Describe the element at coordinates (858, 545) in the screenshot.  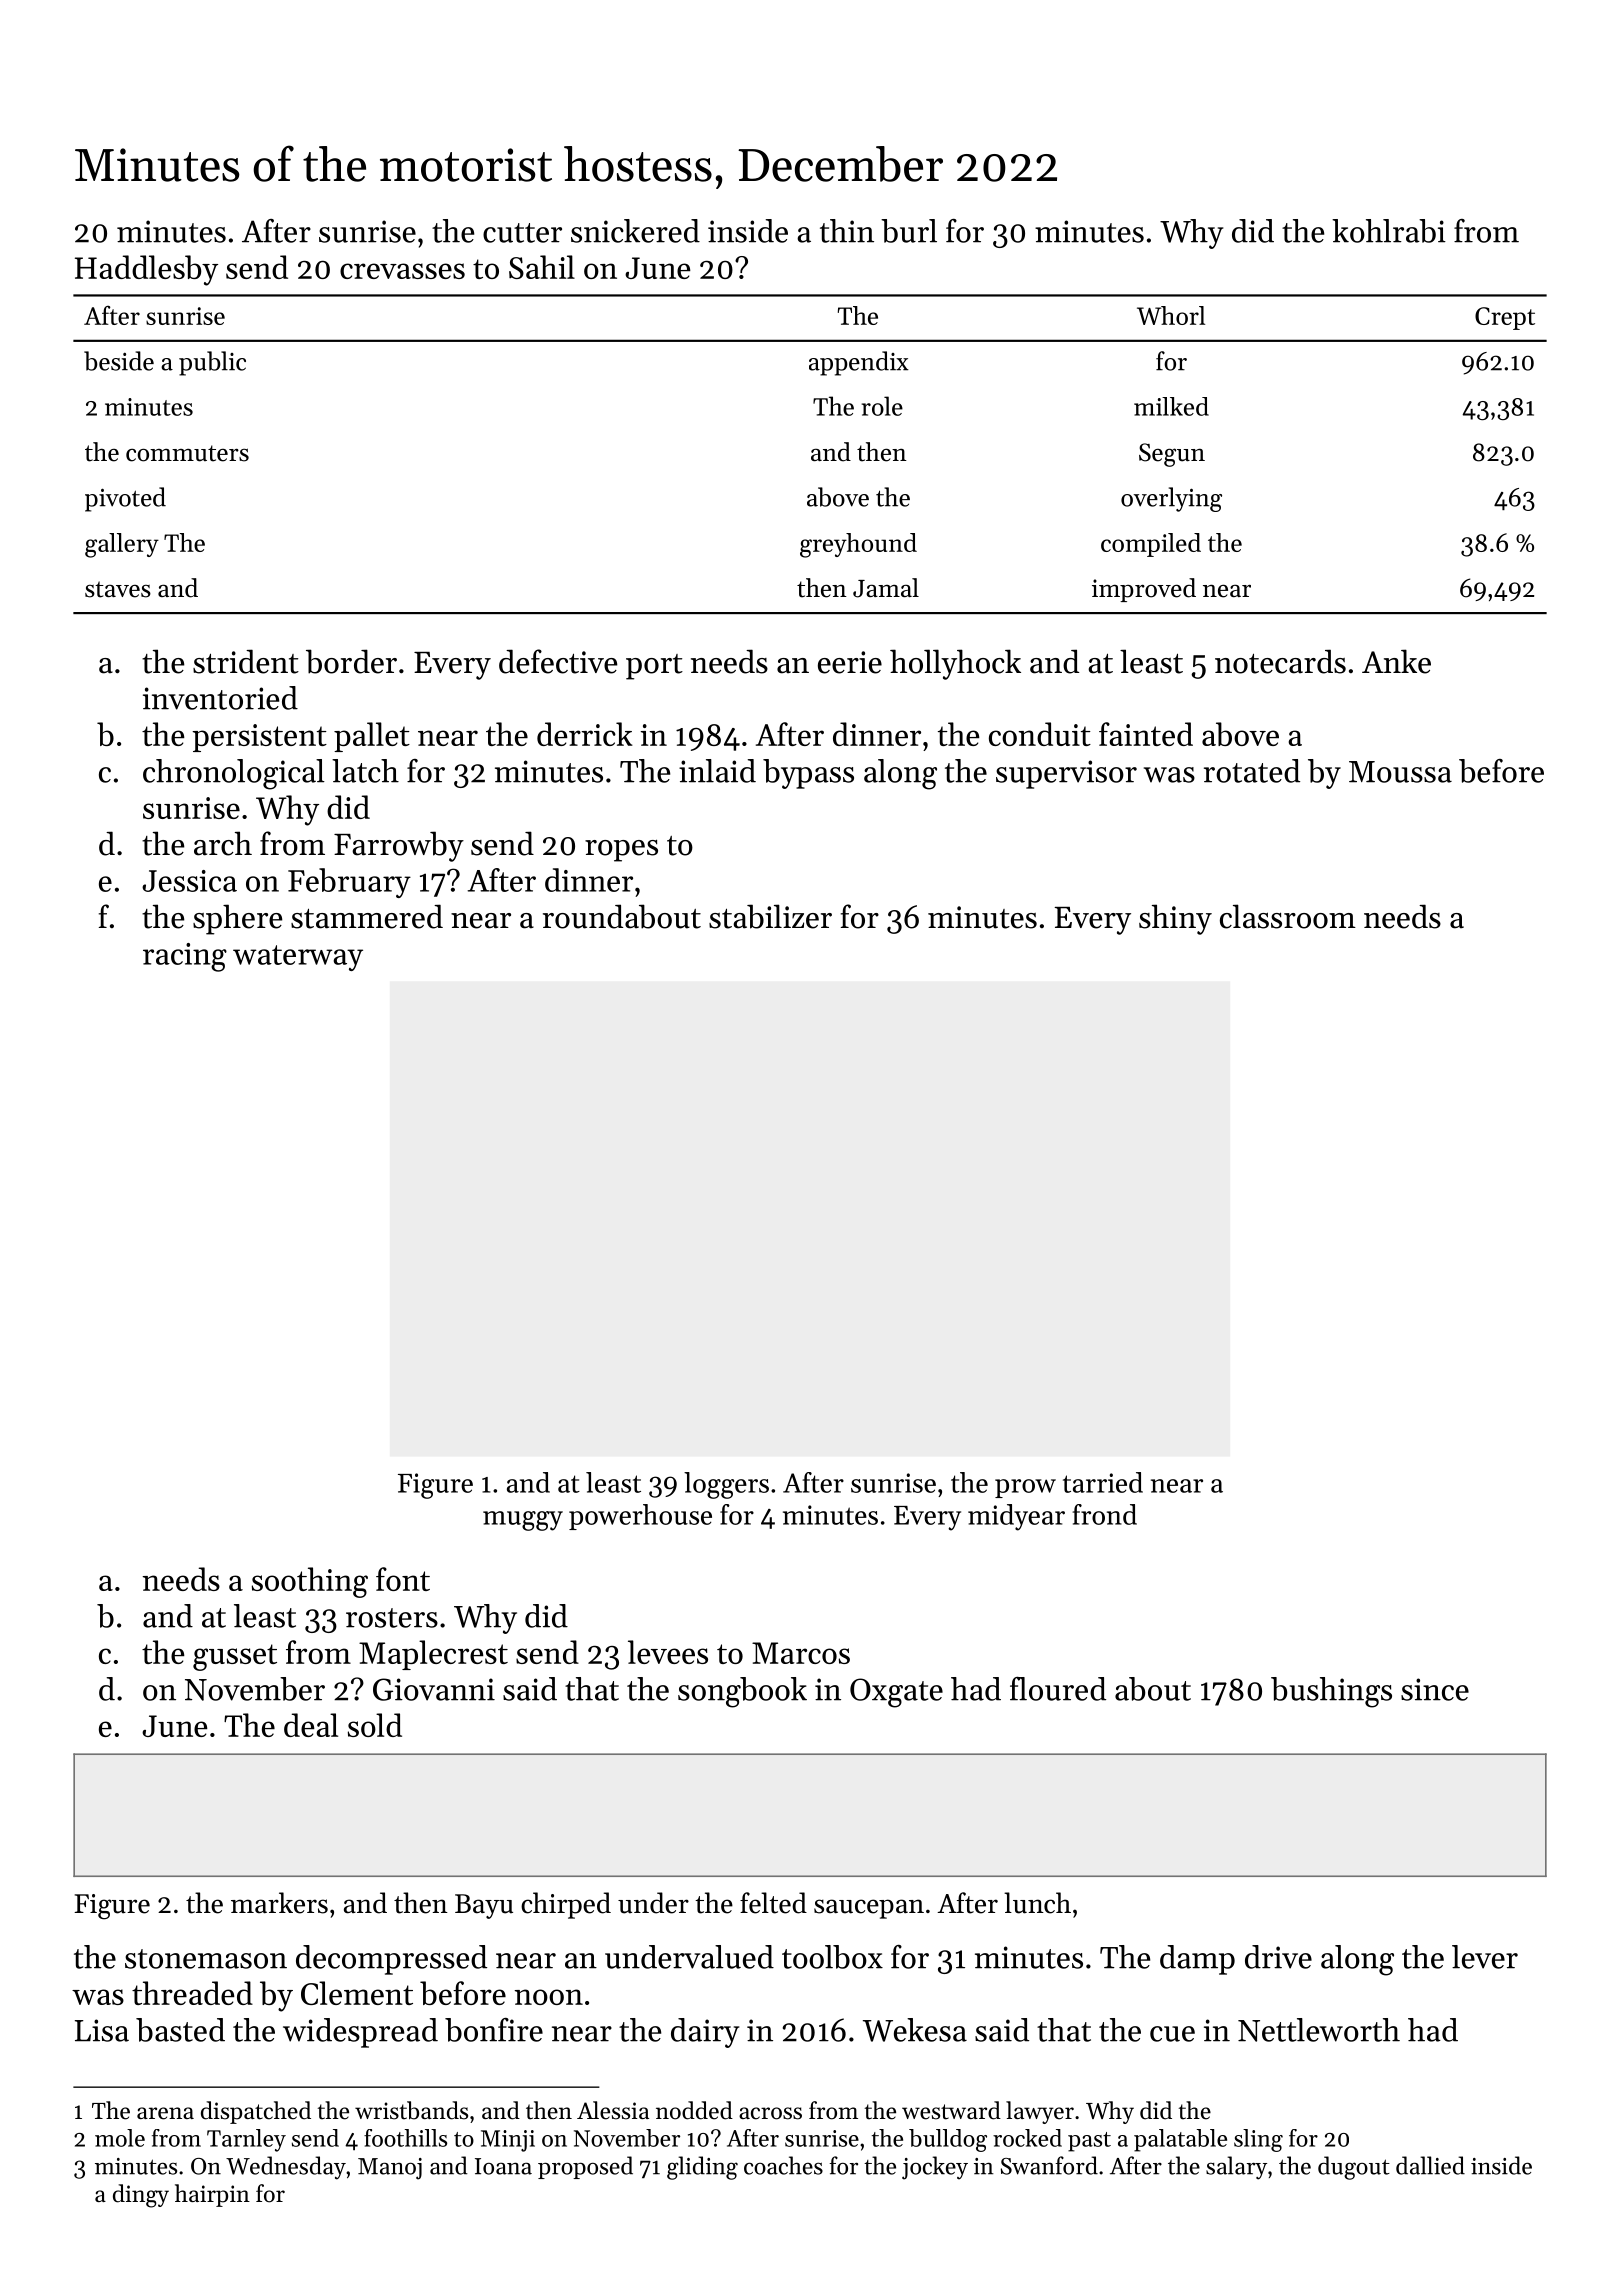
I see `greyhound` at that location.
